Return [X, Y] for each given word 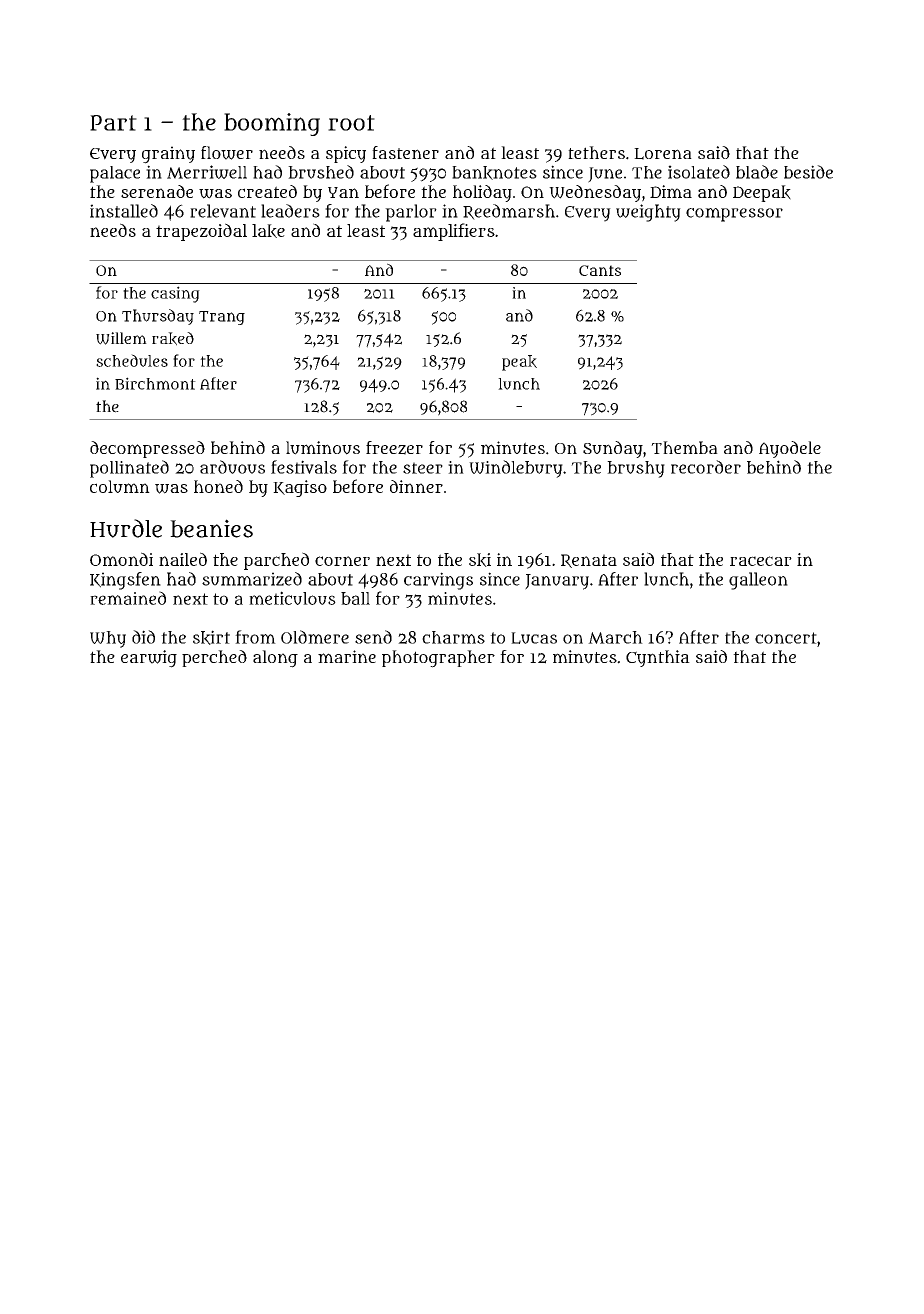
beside [808, 172]
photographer [438, 659]
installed [124, 211]
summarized [252, 579]
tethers [596, 152]
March [615, 637]
